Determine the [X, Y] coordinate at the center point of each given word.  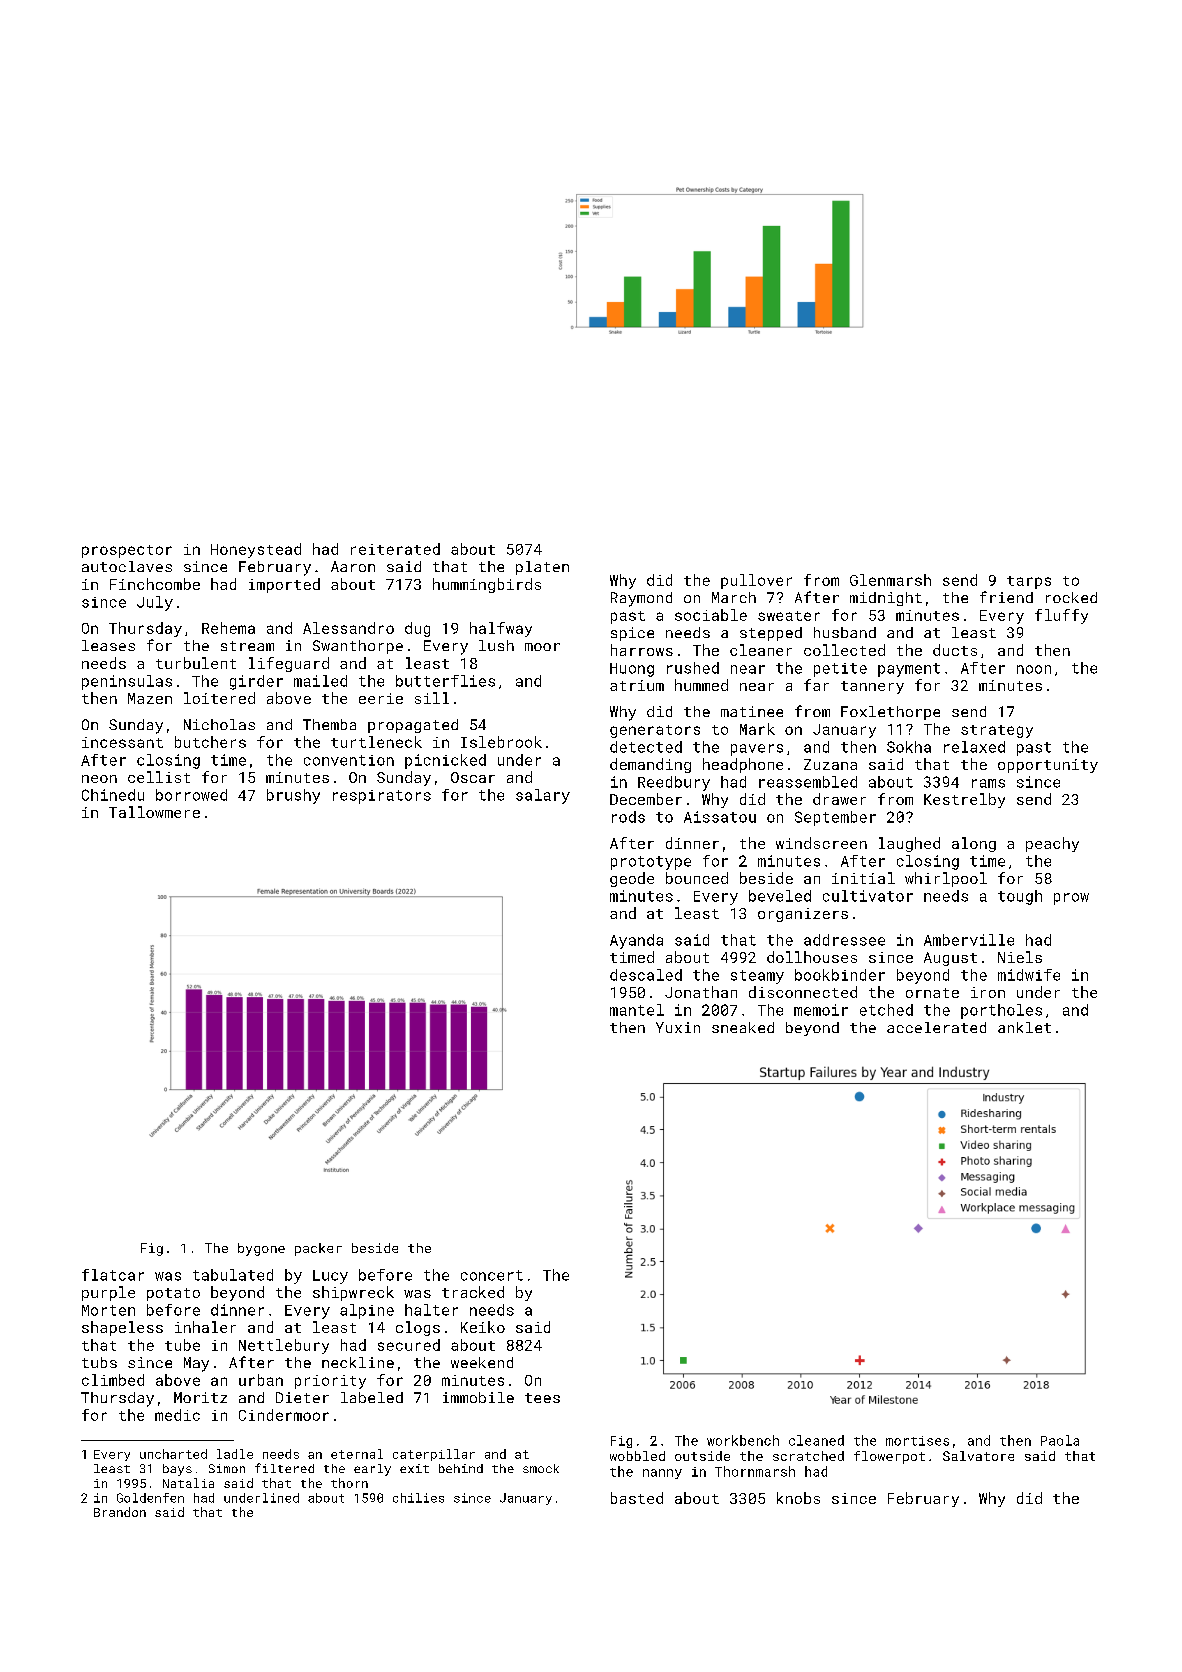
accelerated [936, 1027]
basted [637, 1498]
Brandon [120, 1512]
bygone [261, 1249]
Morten [108, 1310]
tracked [473, 1292]
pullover [756, 581]
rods [628, 817]
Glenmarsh [890, 580]
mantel [637, 1010]
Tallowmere [154, 812]
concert [492, 1275]
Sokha [909, 747]
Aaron [353, 566]
